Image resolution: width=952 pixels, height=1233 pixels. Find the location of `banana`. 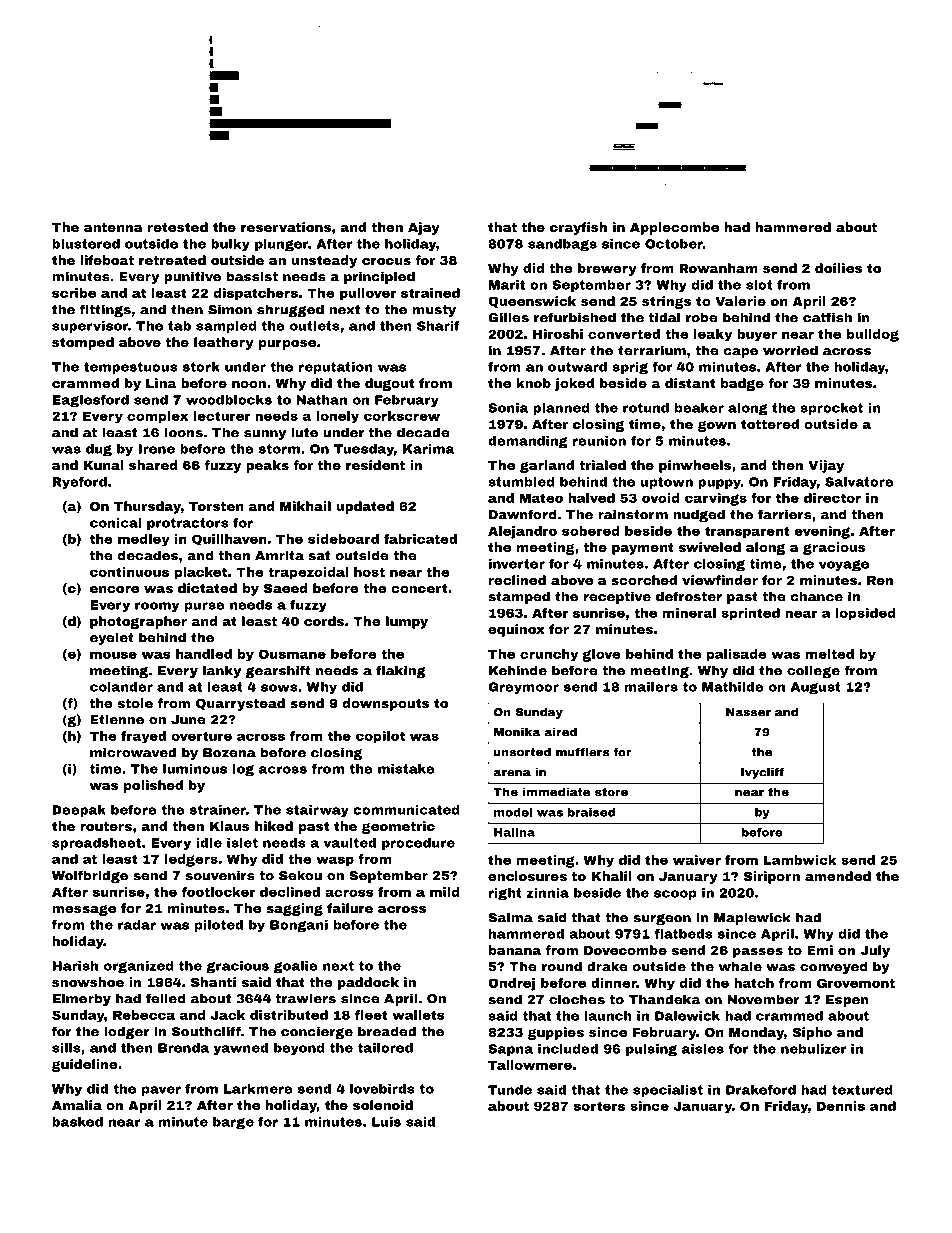

banana is located at coordinates (515, 950).
